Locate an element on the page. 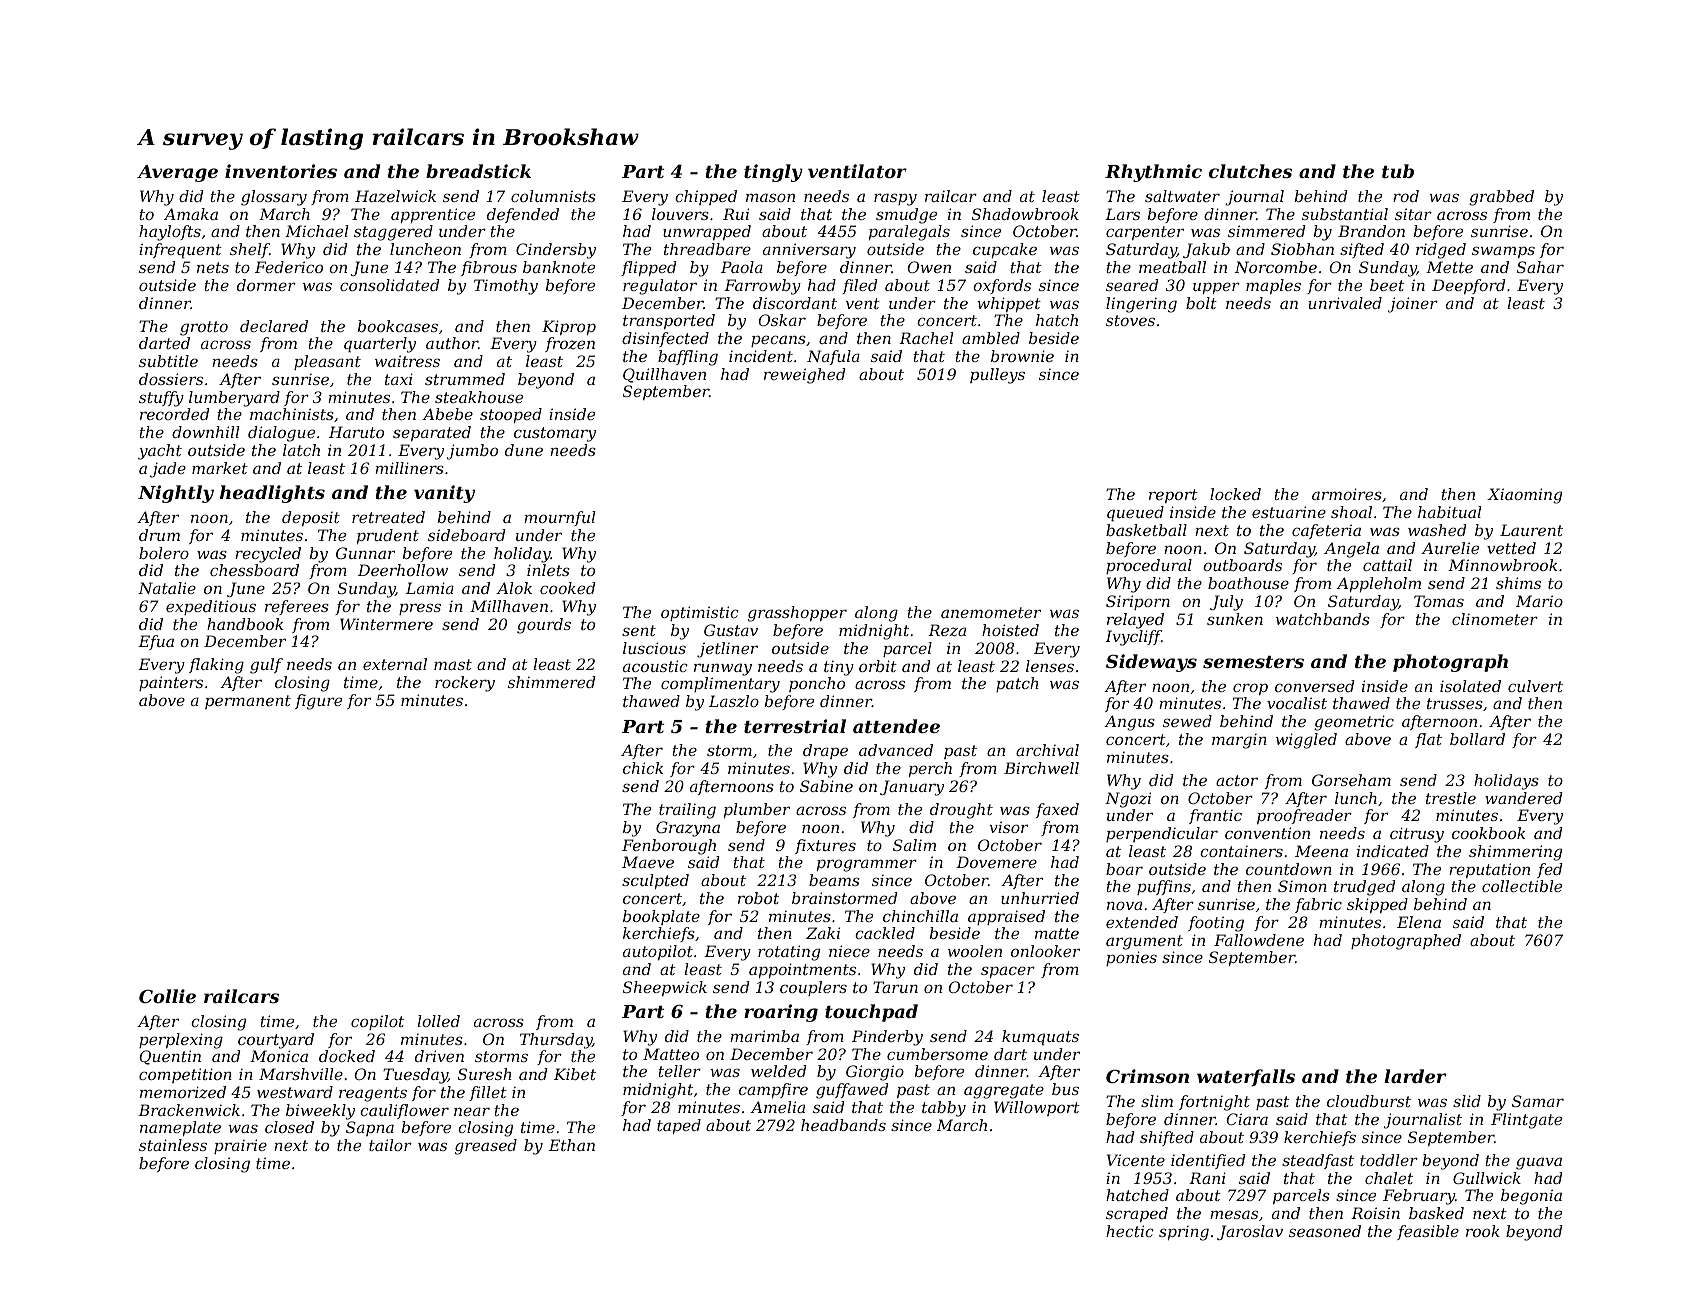 Image resolution: width=1702 pixels, height=1315 pixels. culvert is located at coordinates (1535, 686).
